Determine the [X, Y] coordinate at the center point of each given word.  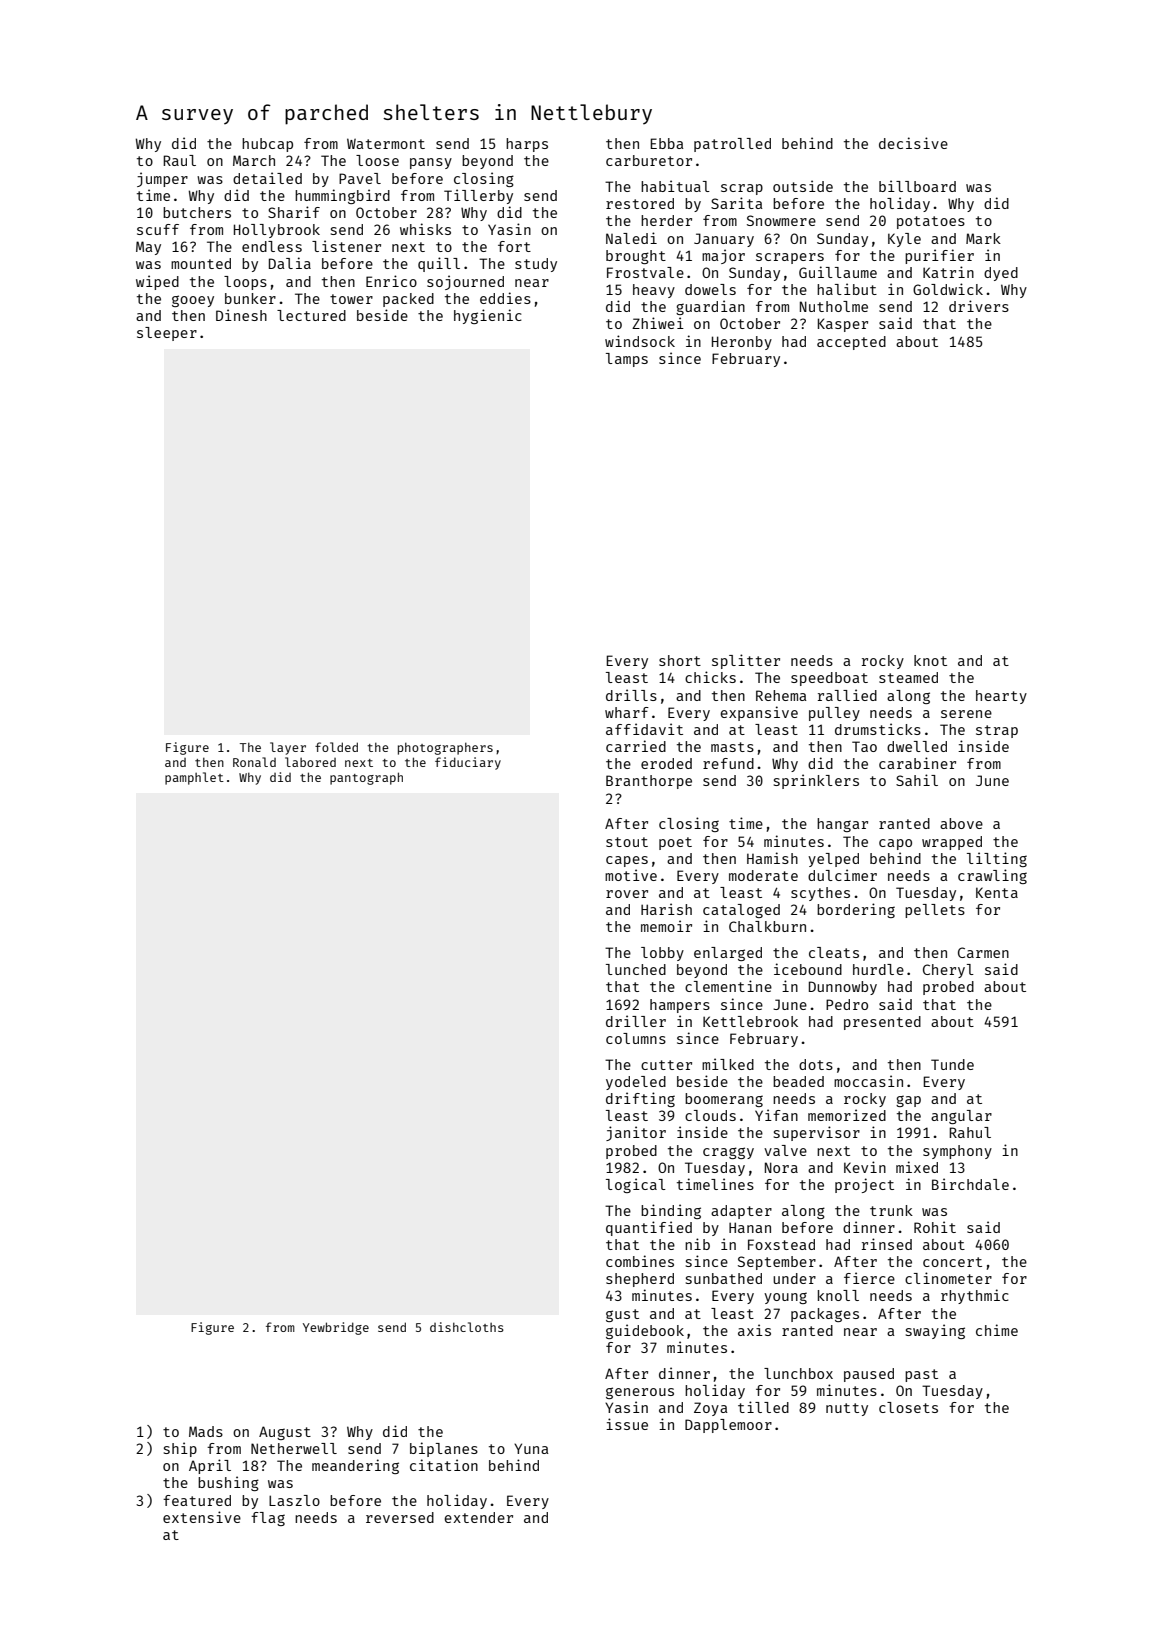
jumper [162, 179]
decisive [913, 143]
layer [288, 748]
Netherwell [294, 1448]
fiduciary [468, 763]
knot [930, 660]
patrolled [732, 145]
